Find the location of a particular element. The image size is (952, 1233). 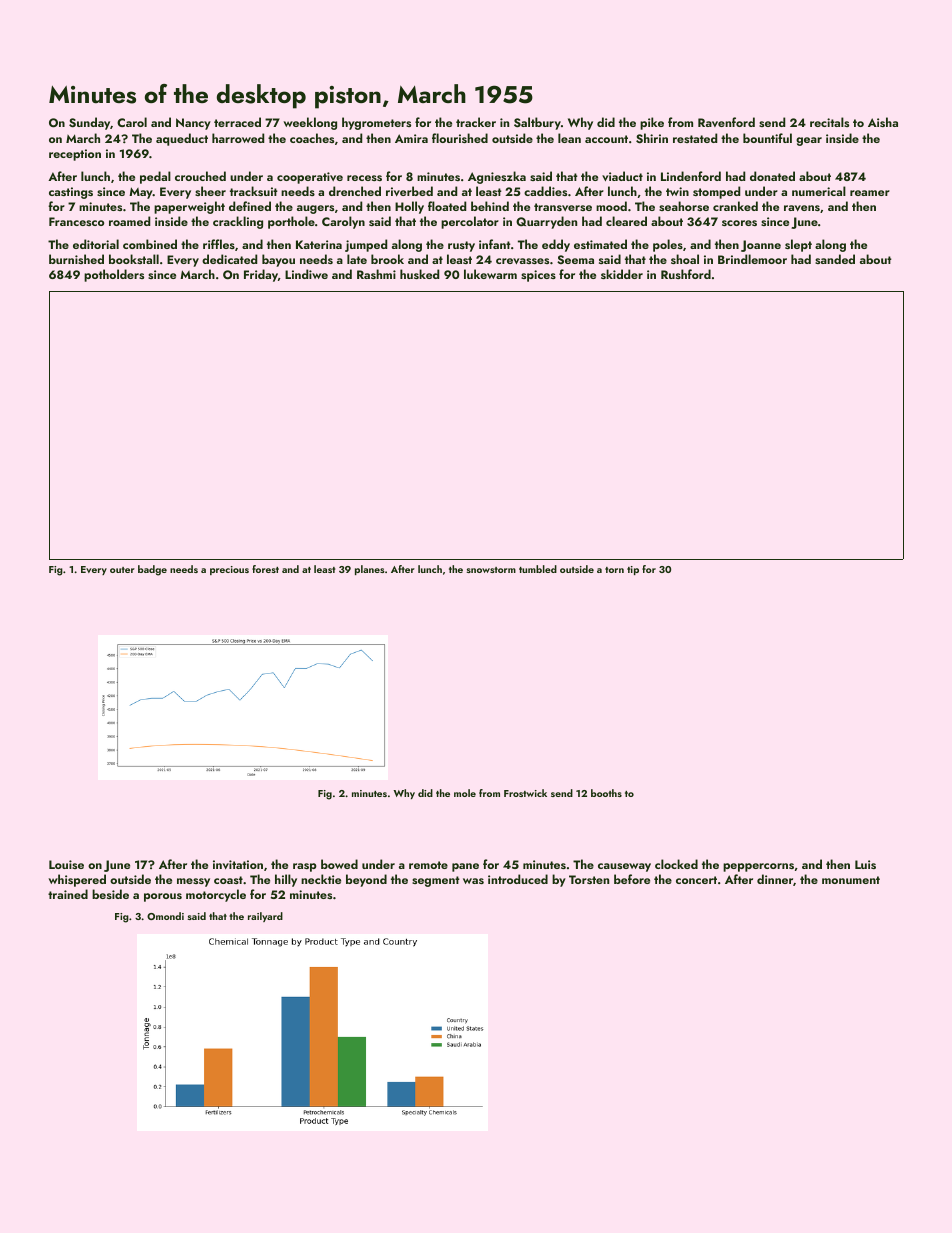

tip is located at coordinates (633, 570).
